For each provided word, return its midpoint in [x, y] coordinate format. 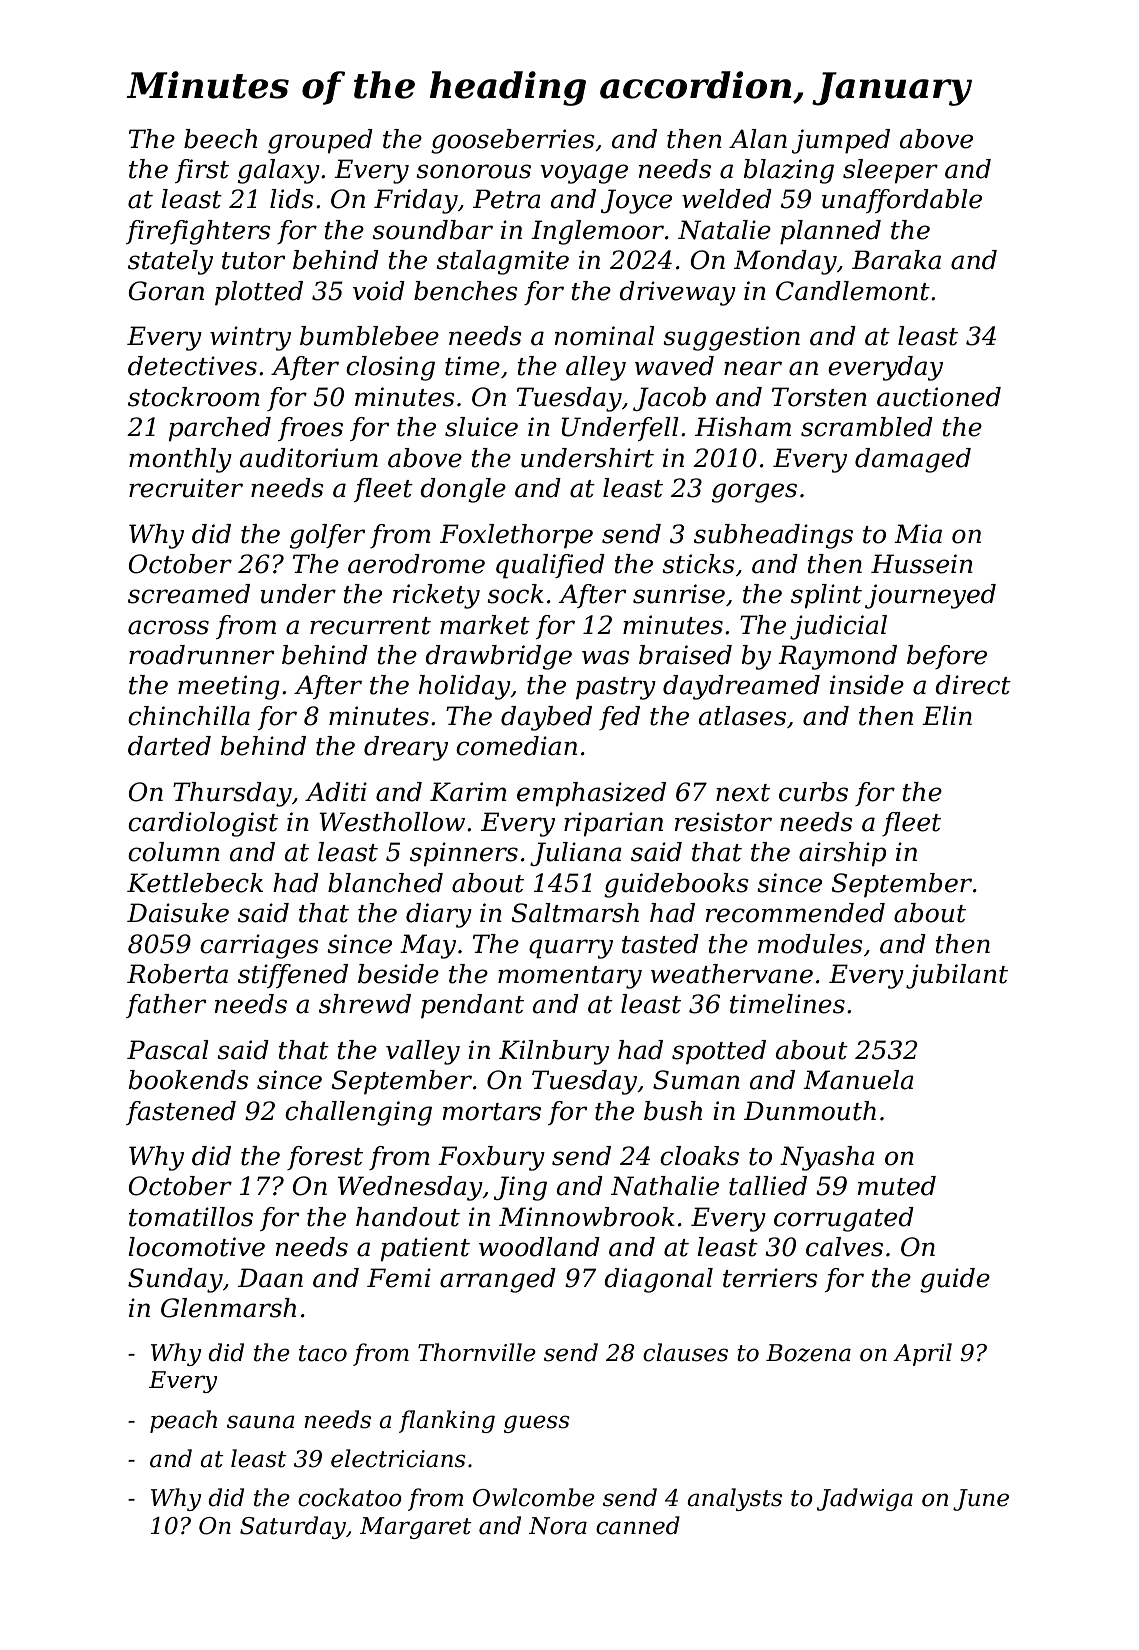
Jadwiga [865, 1499]
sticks [698, 564]
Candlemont [853, 291]
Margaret [416, 1528]
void [379, 291]
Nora [558, 1526]
